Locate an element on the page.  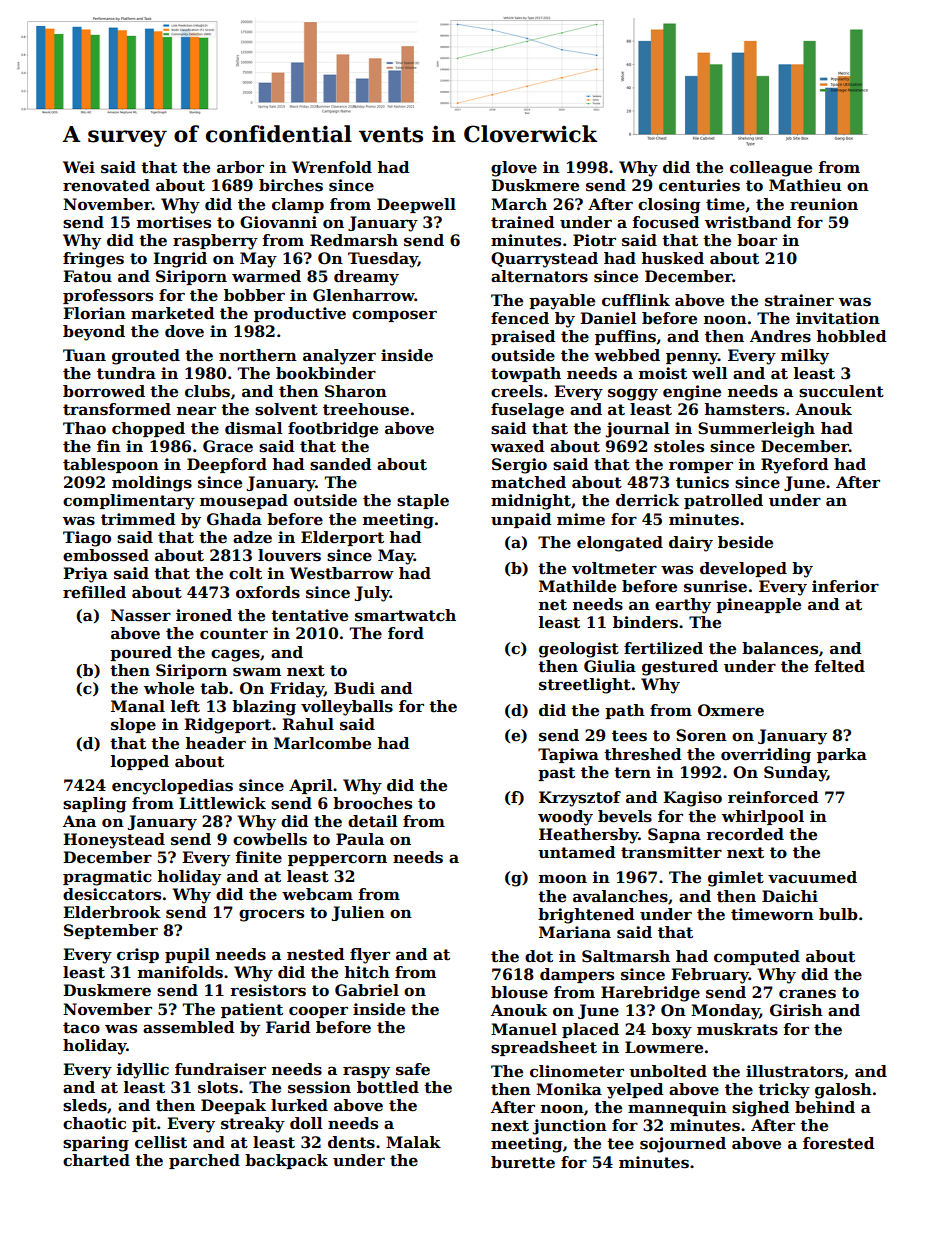
Monika is located at coordinates (569, 1089).
